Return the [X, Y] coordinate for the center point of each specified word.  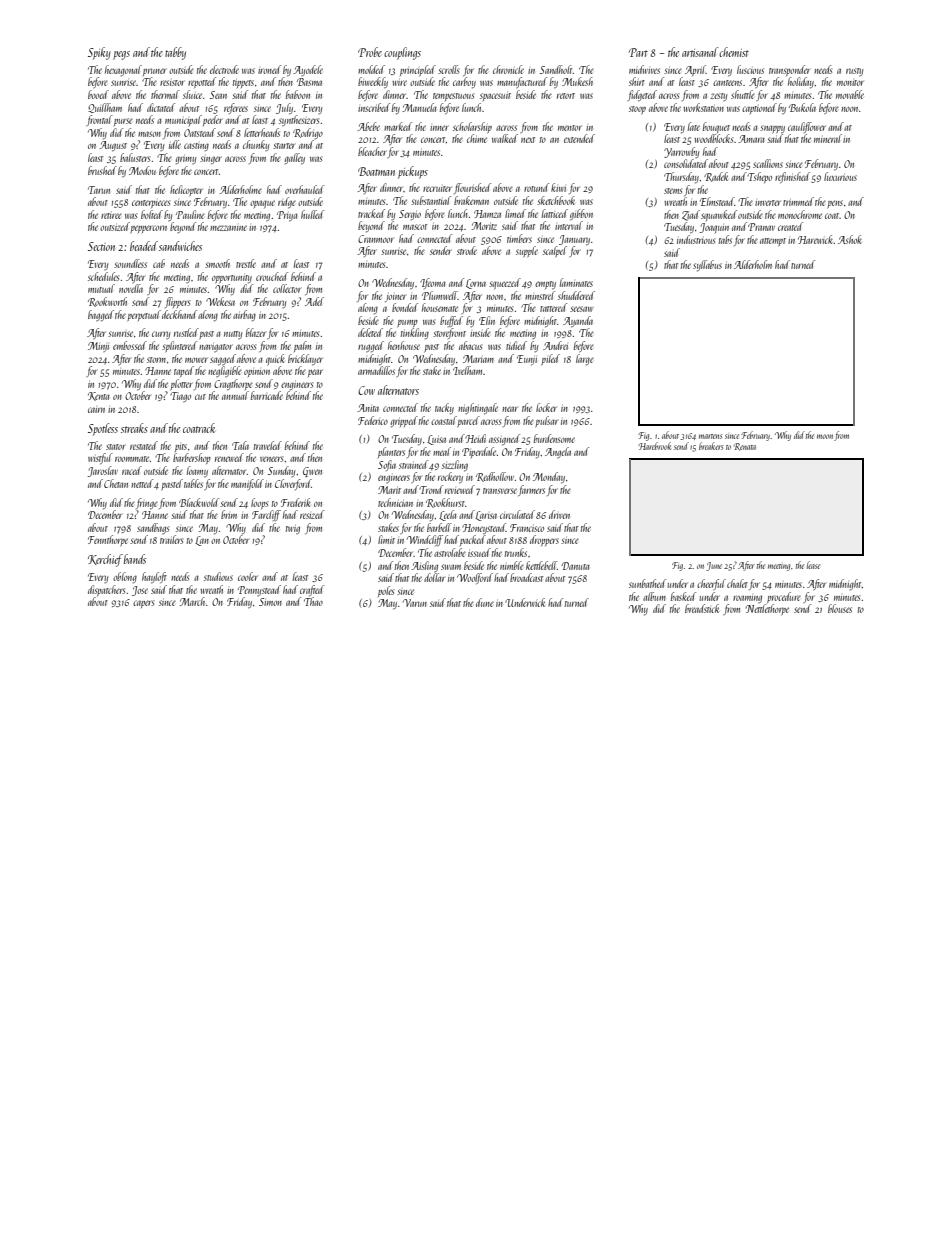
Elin [487, 320]
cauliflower [807, 127]
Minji [98, 347]
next [528, 140]
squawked [719, 215]
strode [467, 250]
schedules [103, 276]
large [585, 359]
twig [293, 530]
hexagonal [123, 70]
